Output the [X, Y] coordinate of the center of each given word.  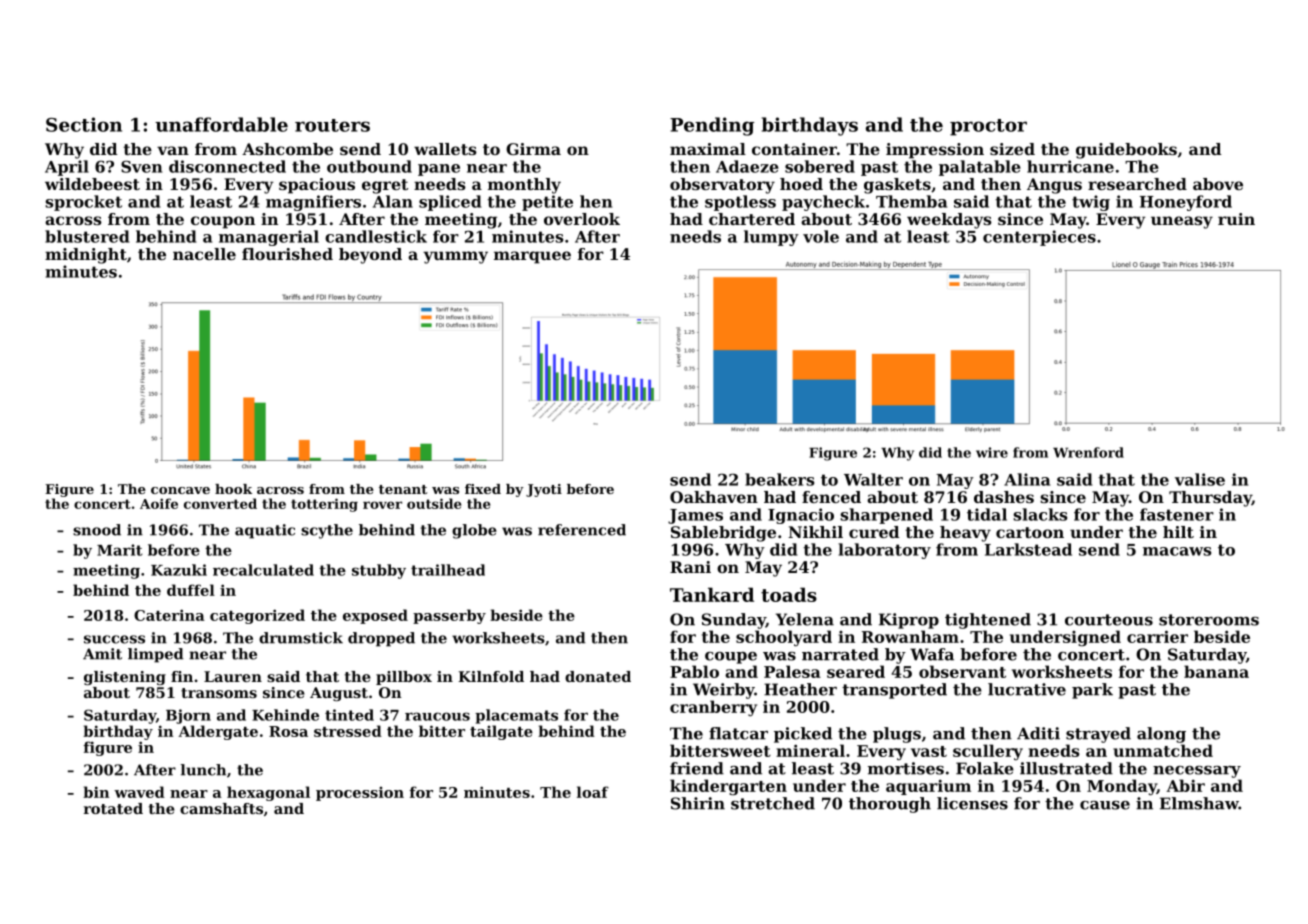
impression [935, 151]
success [114, 639]
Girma [533, 149]
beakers [779, 479]
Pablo [694, 671]
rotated [113, 808]
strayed [1098, 735]
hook [233, 489]
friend [697, 768]
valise [1200, 479]
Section [84, 124]
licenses [972, 803]
